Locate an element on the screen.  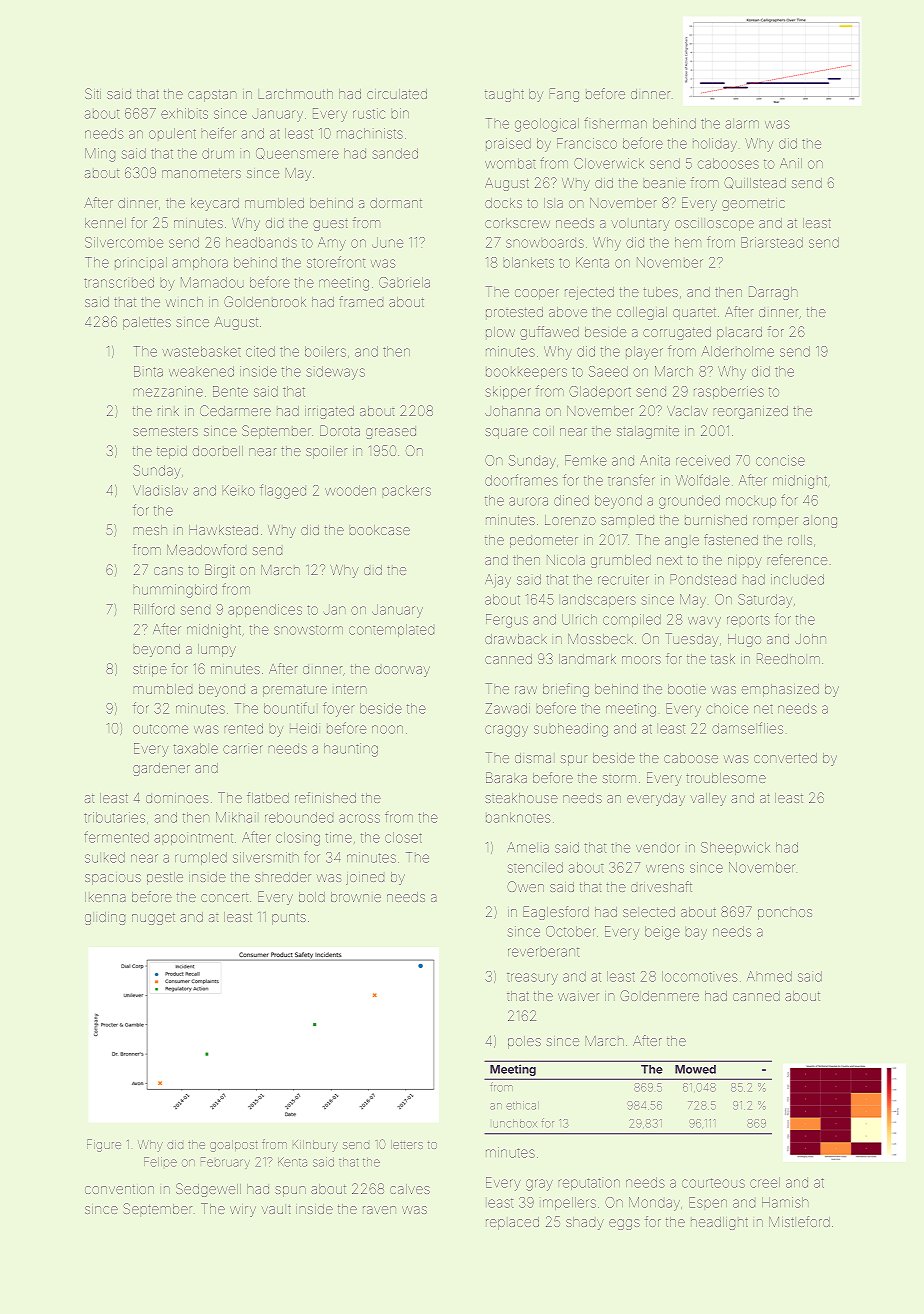
beanie is located at coordinates (665, 184).
